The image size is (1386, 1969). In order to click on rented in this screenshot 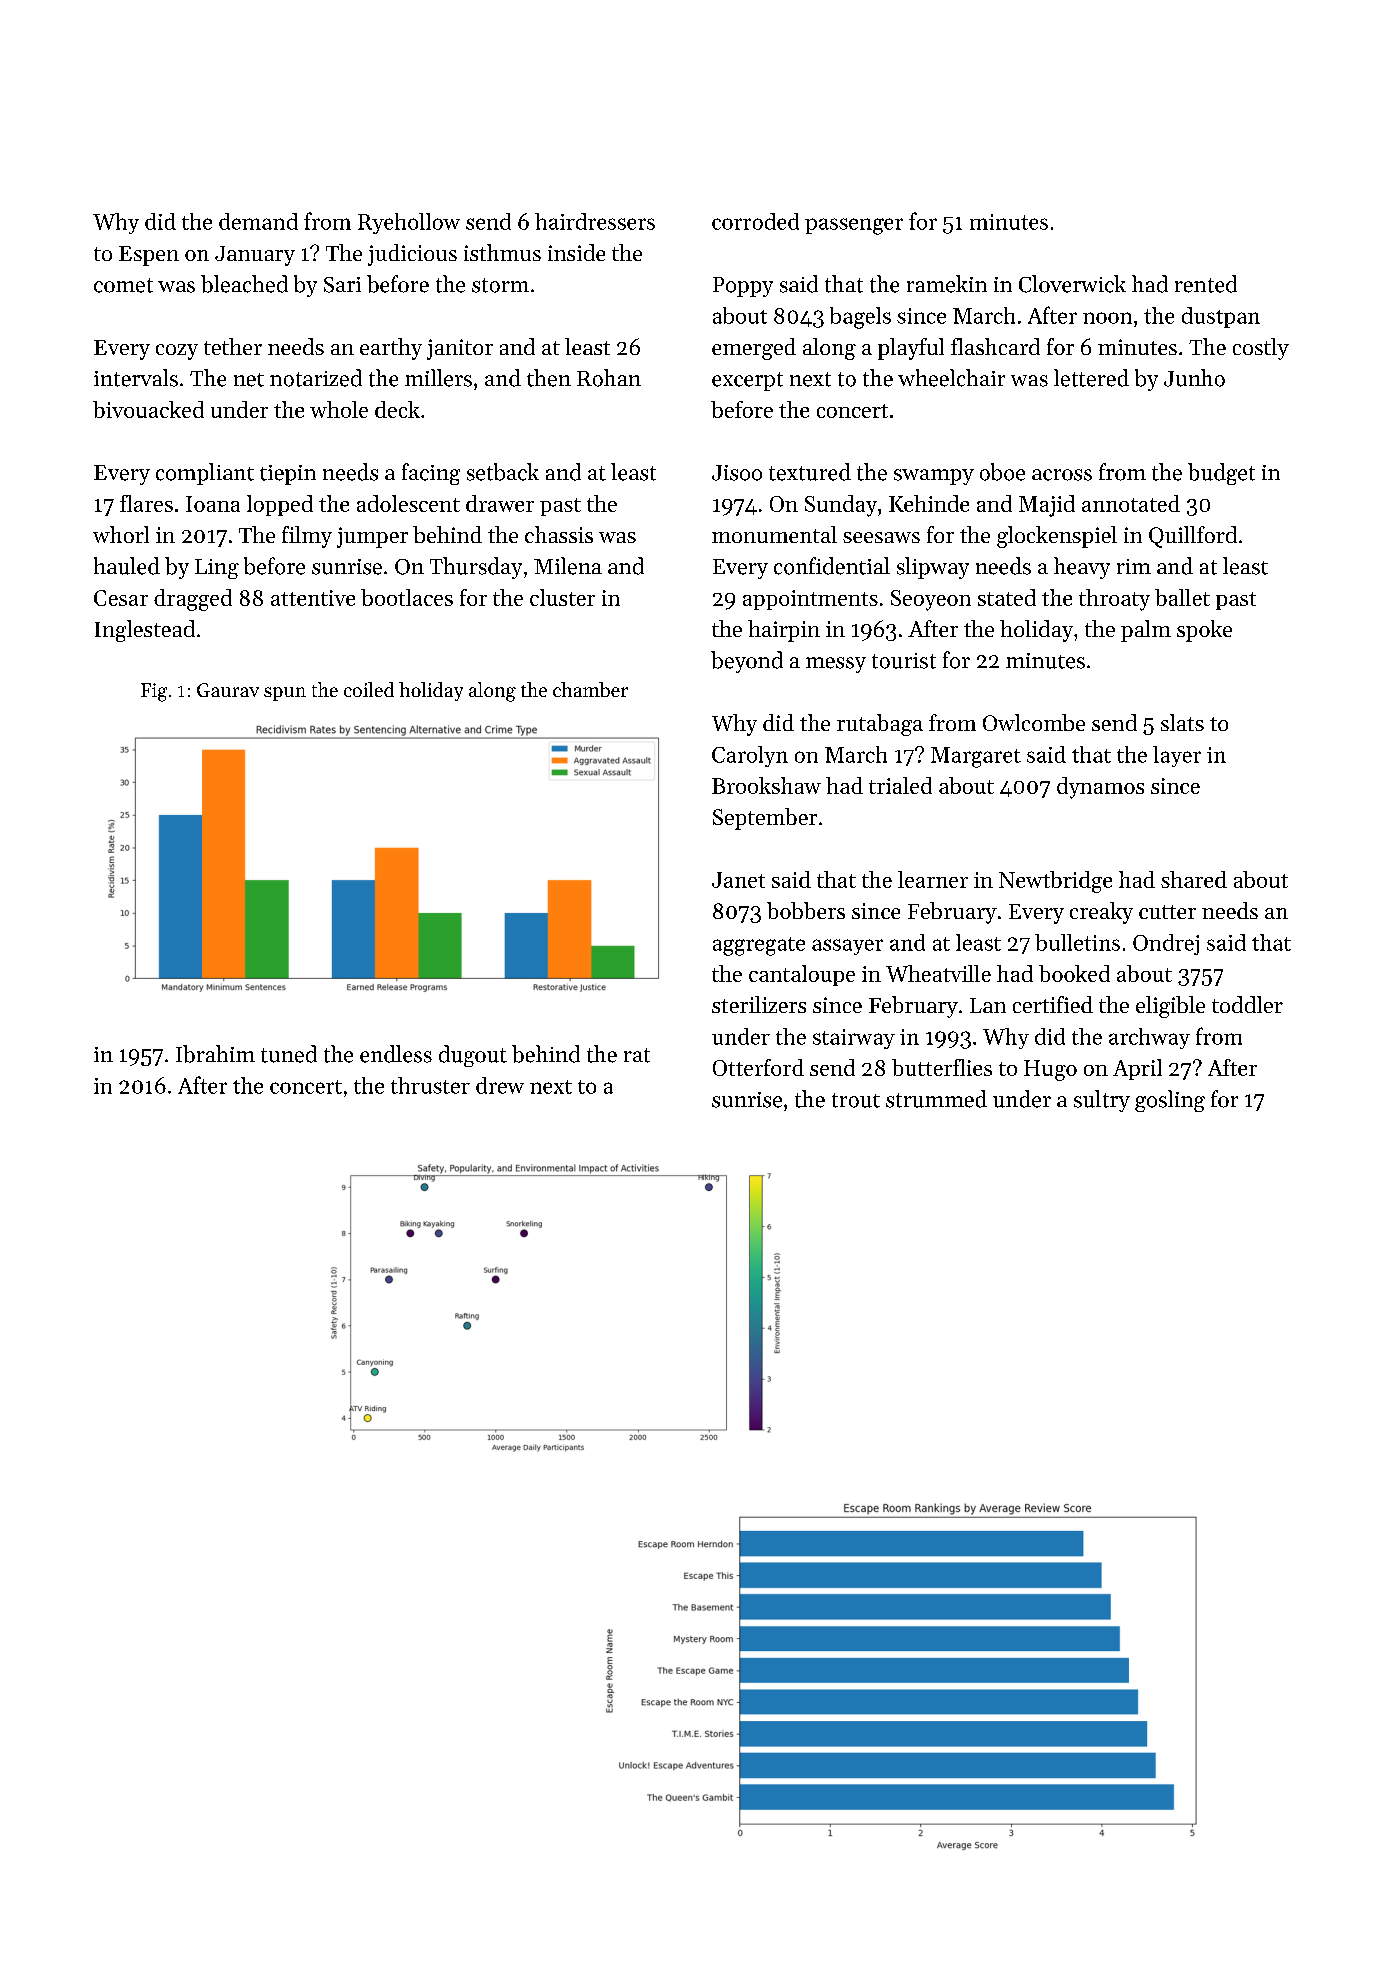, I will do `click(1206, 284)`.
